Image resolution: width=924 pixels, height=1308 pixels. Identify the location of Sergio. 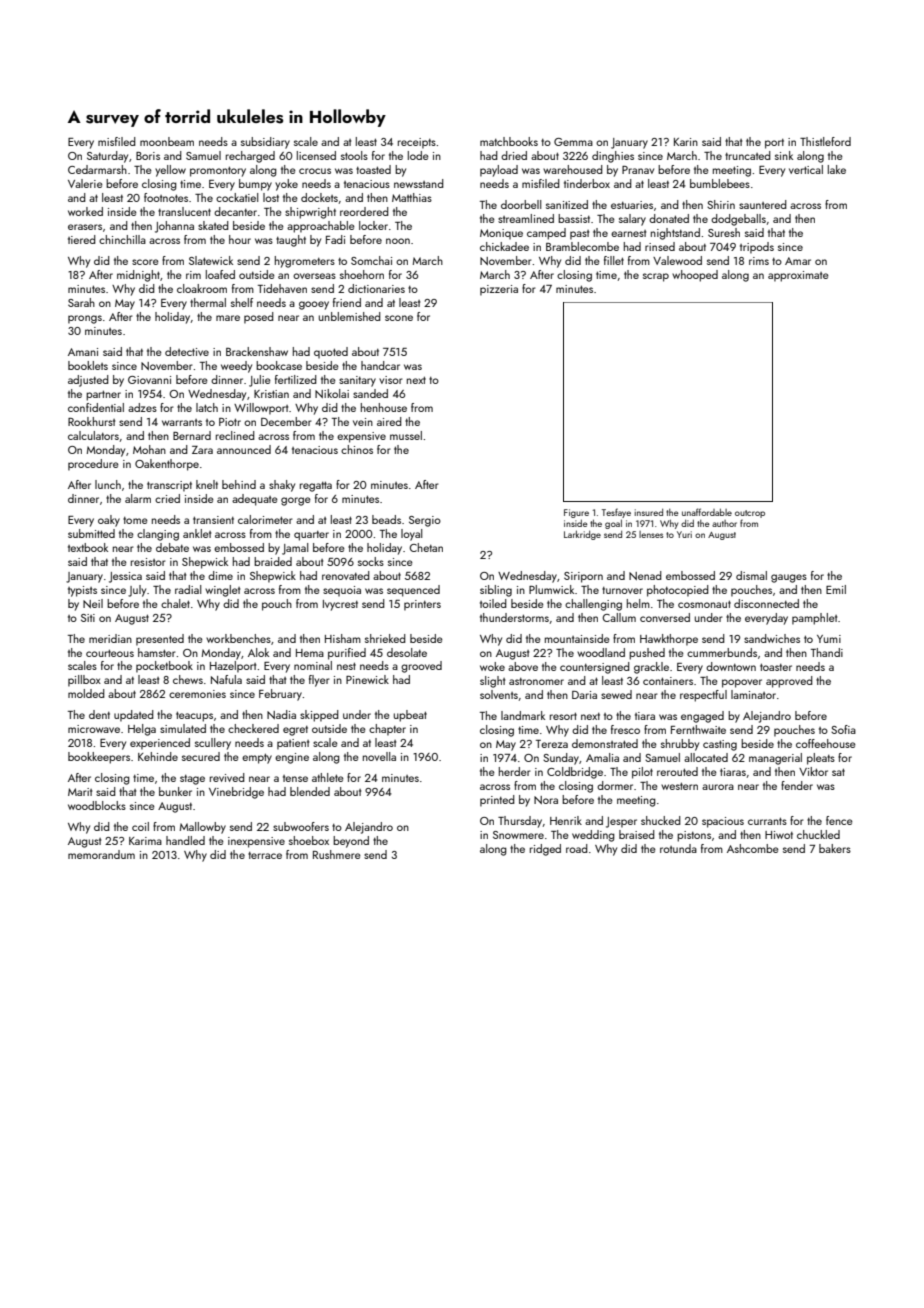
(425, 521).
